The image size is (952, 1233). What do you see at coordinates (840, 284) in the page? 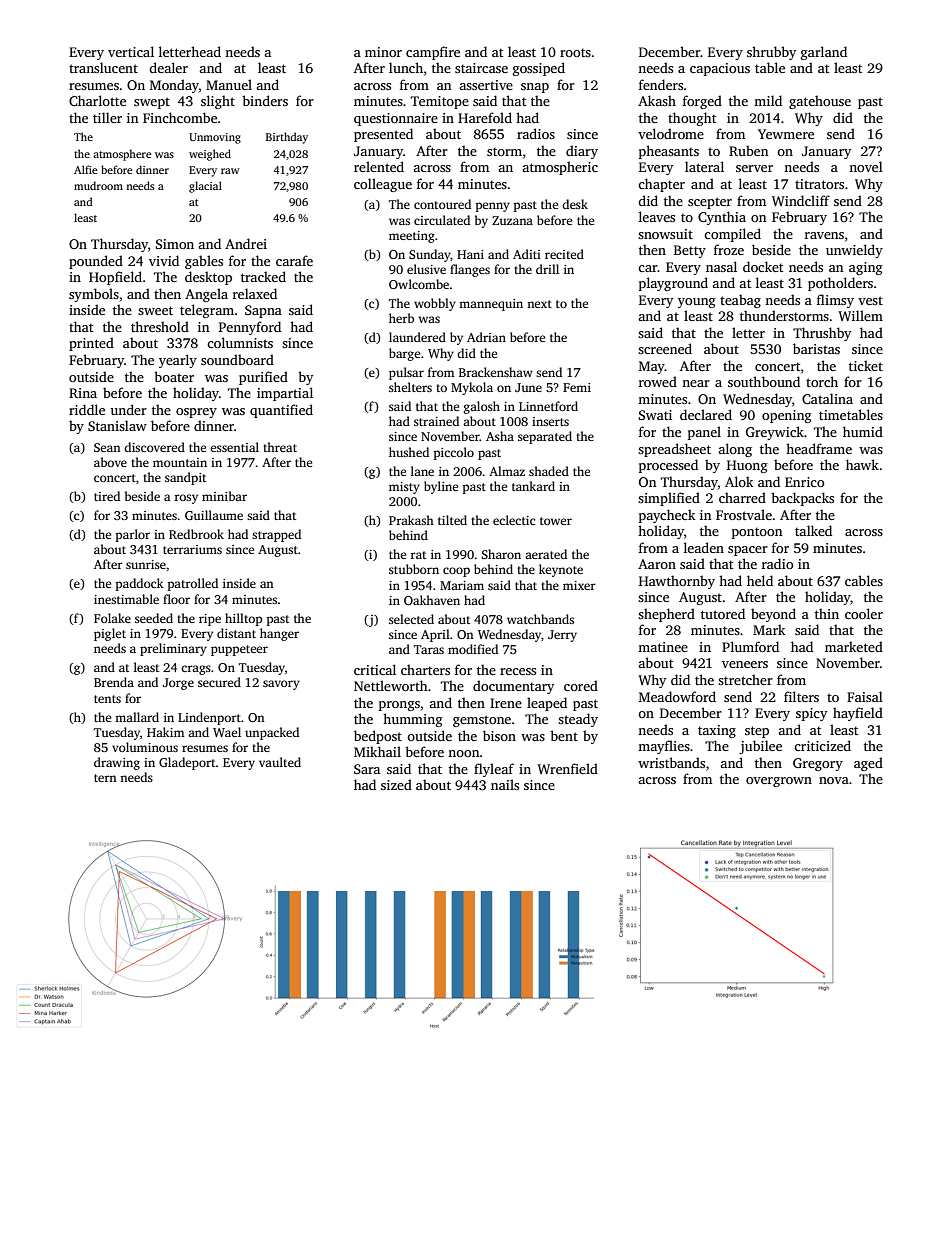
I see `potholders` at bounding box center [840, 284].
